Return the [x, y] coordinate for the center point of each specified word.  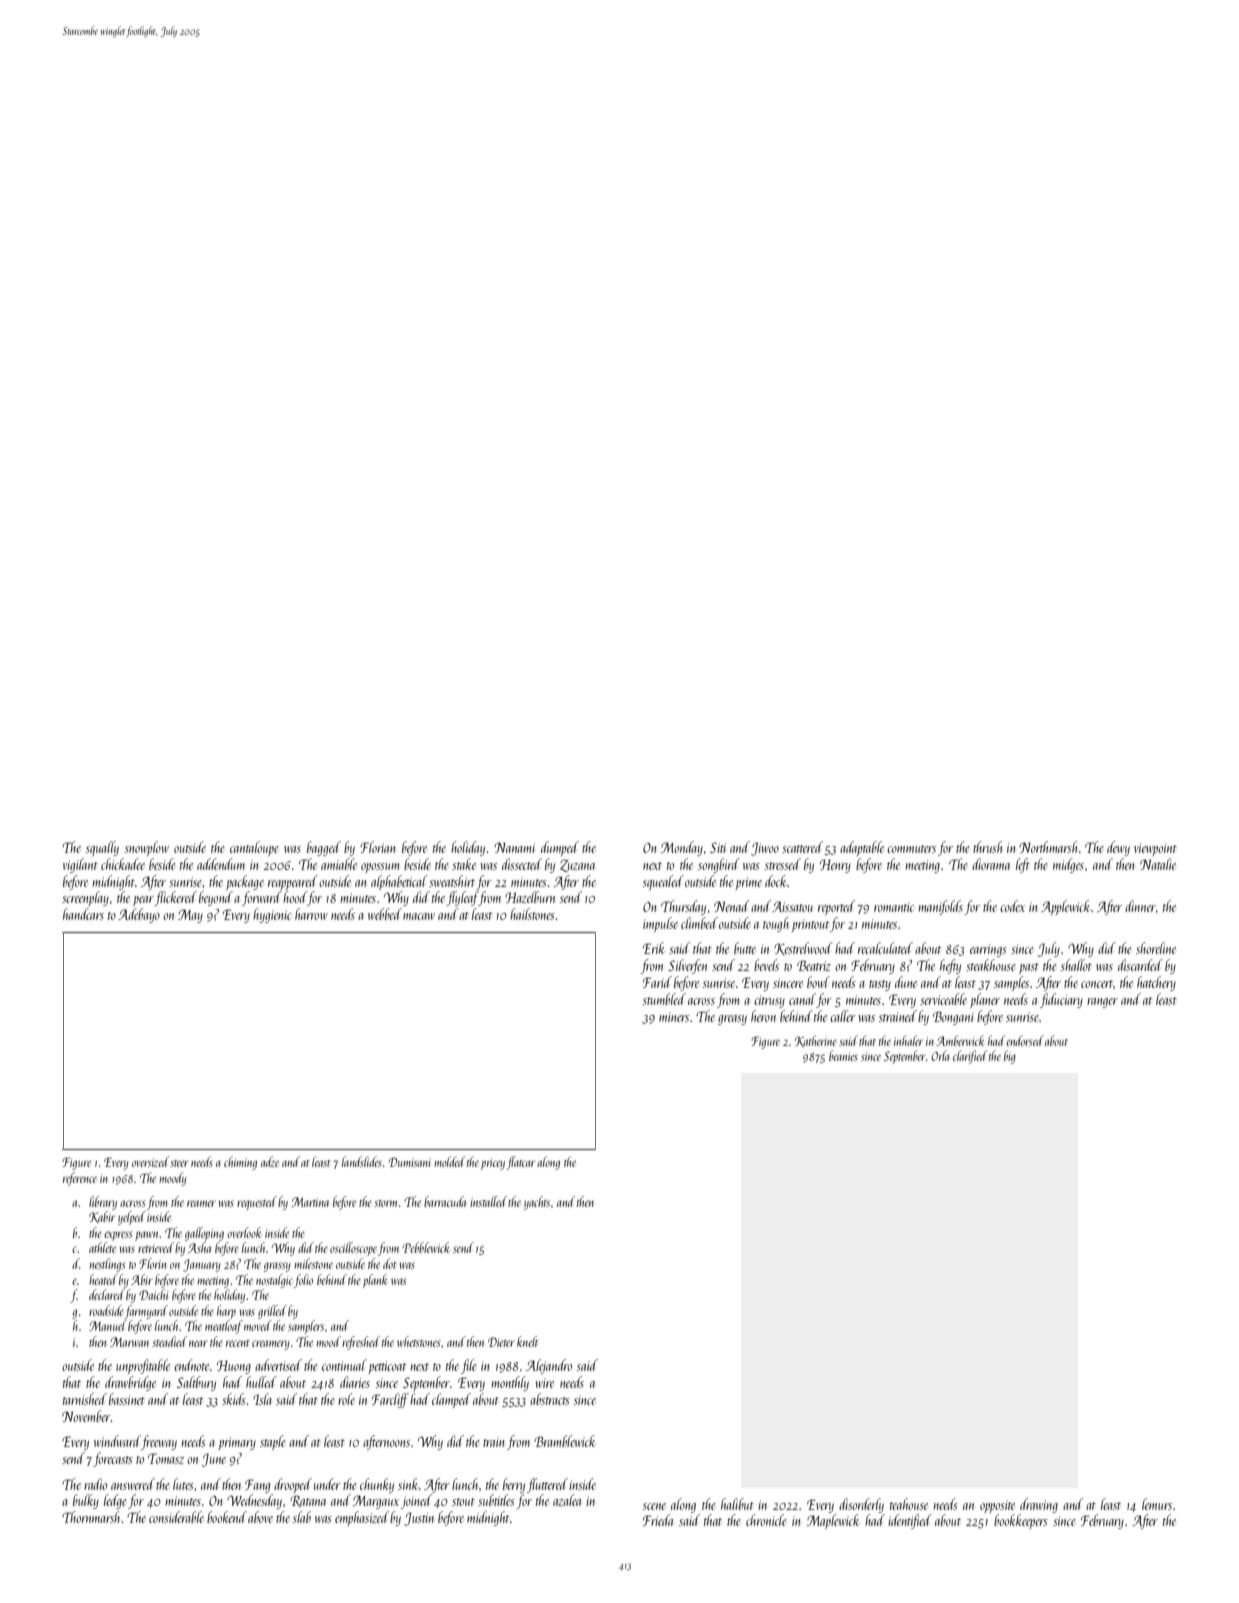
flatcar [520, 1163]
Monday [682, 848]
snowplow [147, 848]
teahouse [909, 1504]
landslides [362, 1161]
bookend [227, 1517]
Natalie [1158, 864]
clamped [451, 1400]
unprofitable [143, 1366]
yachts [537, 1203]
